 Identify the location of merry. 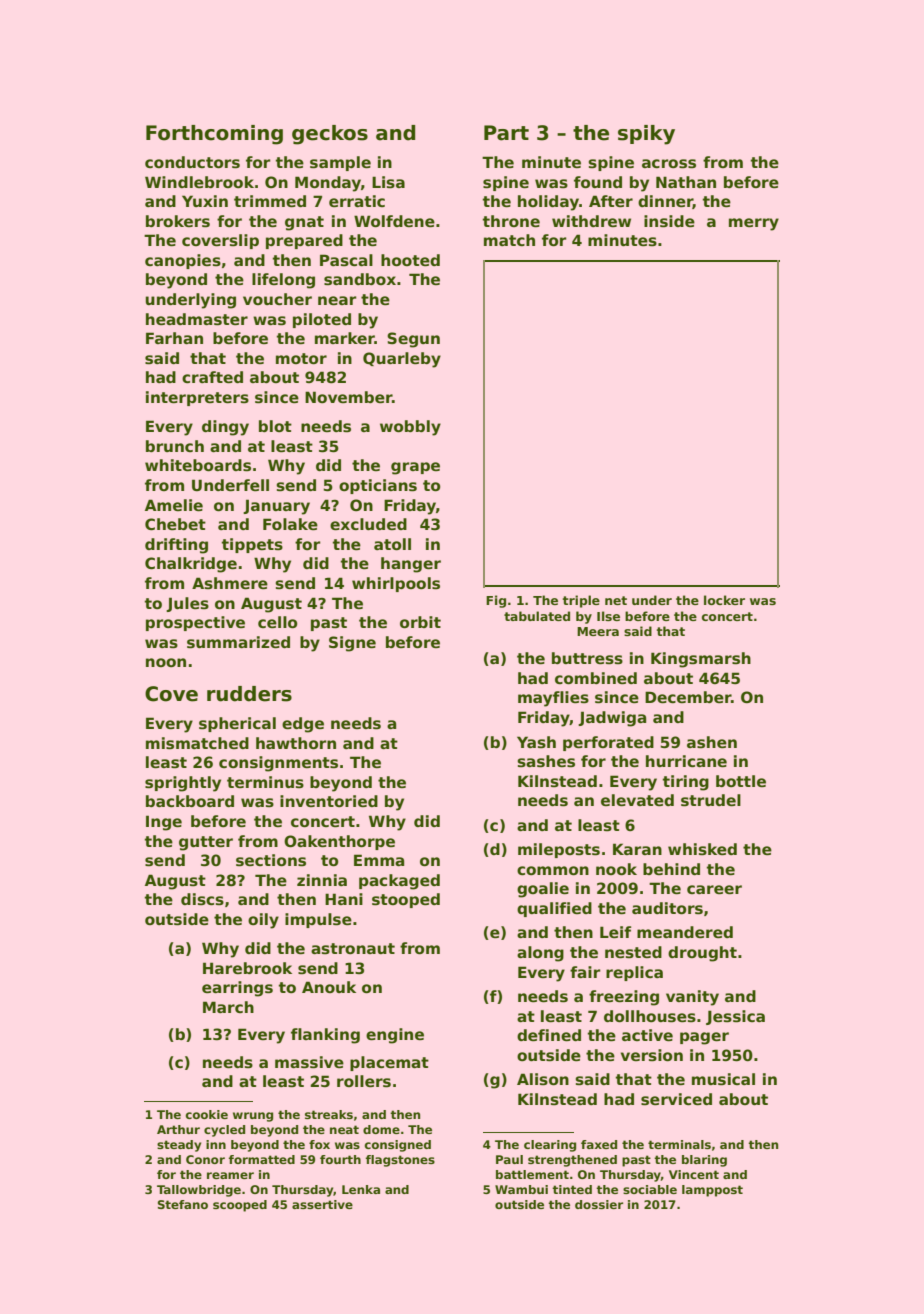
(754, 224).
